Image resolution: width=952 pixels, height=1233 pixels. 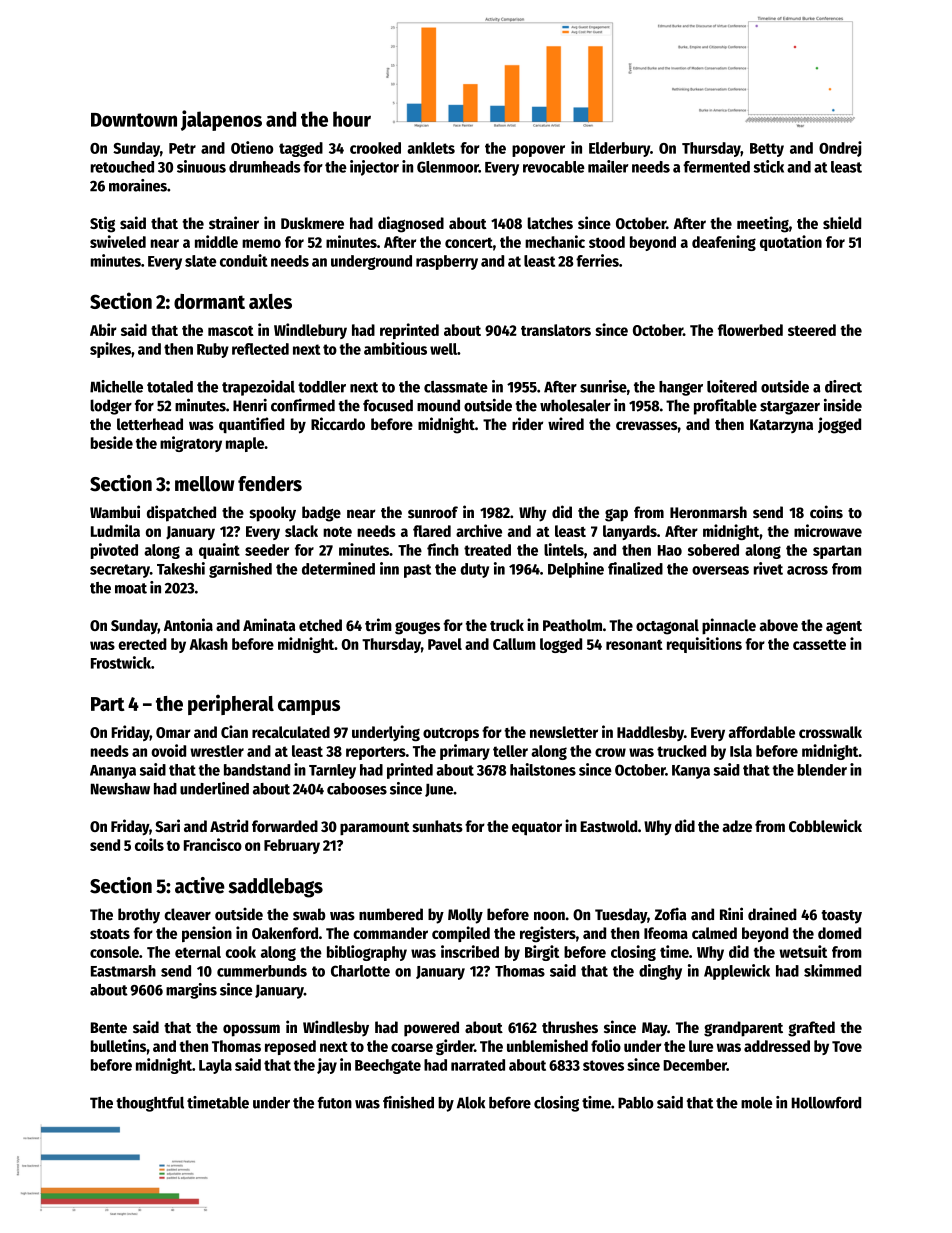 What do you see at coordinates (120, 789) in the screenshot?
I see `Newshaw` at bounding box center [120, 789].
